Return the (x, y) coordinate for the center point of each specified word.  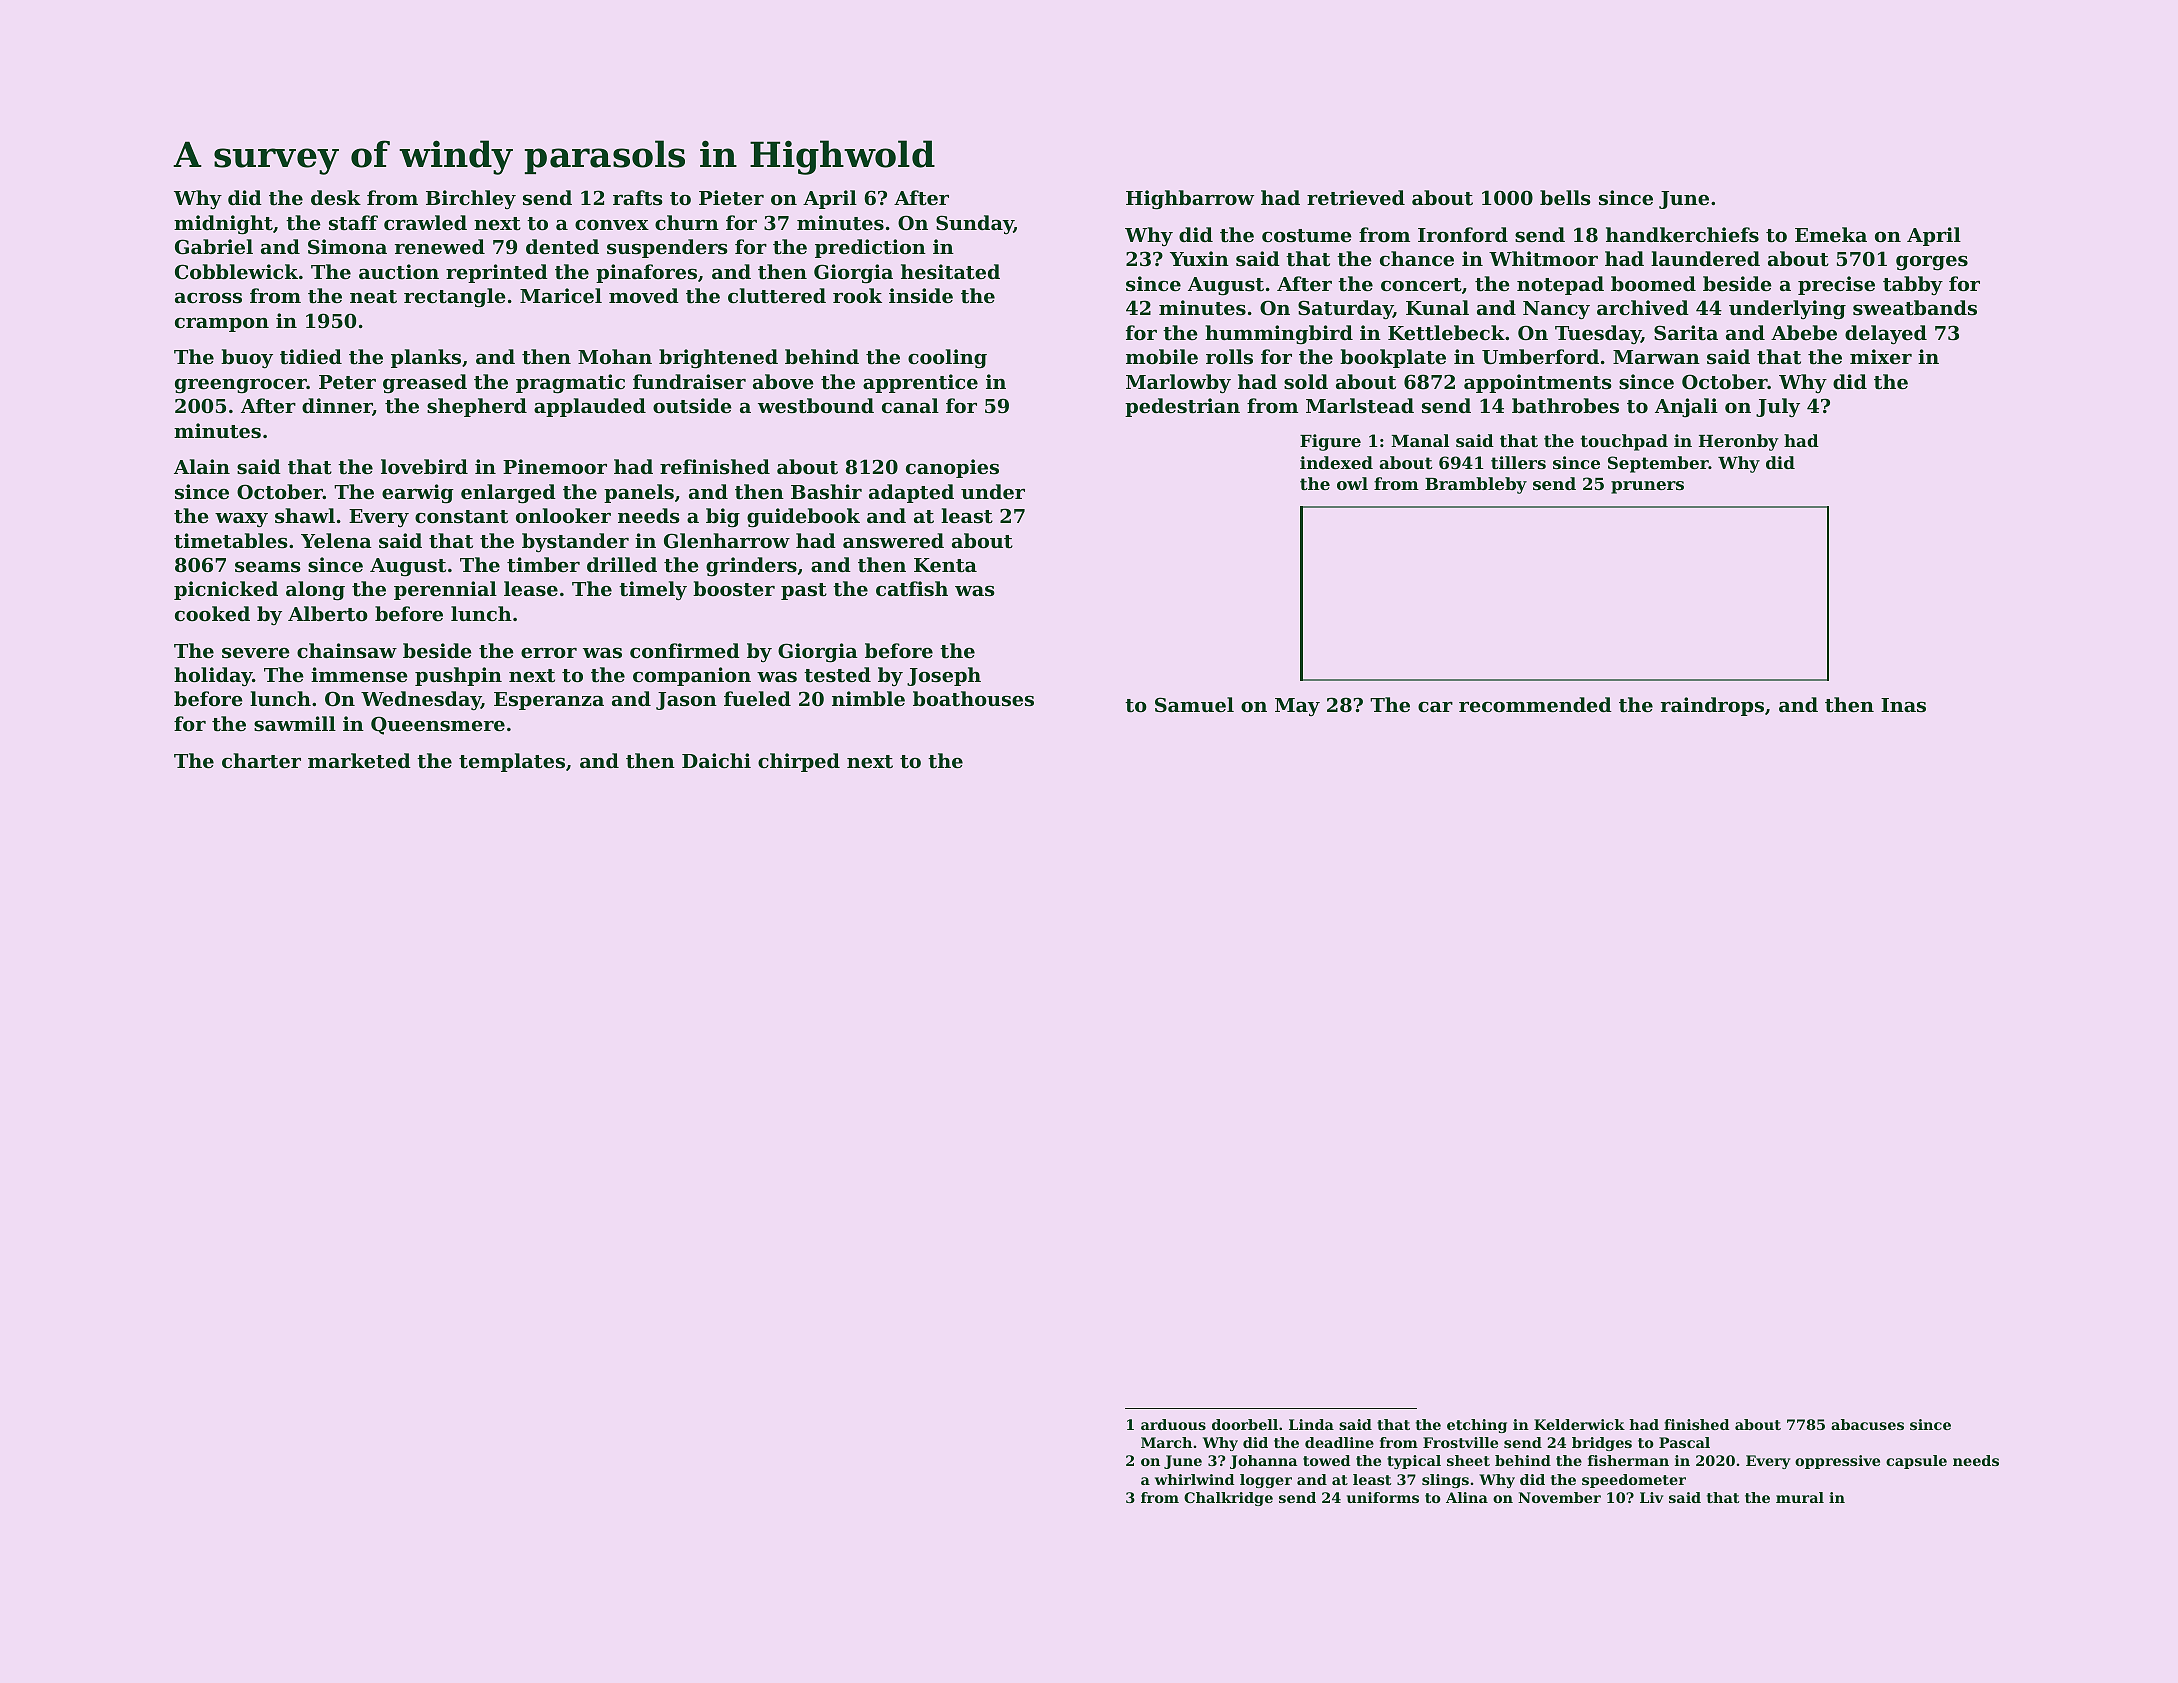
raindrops (1712, 706)
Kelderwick (1579, 1424)
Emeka (1831, 234)
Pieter (731, 198)
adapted (911, 493)
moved (644, 296)
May (1297, 707)
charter (261, 761)
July (1778, 408)
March (1166, 1442)
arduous (1173, 1424)
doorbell (1245, 1424)
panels (639, 493)
